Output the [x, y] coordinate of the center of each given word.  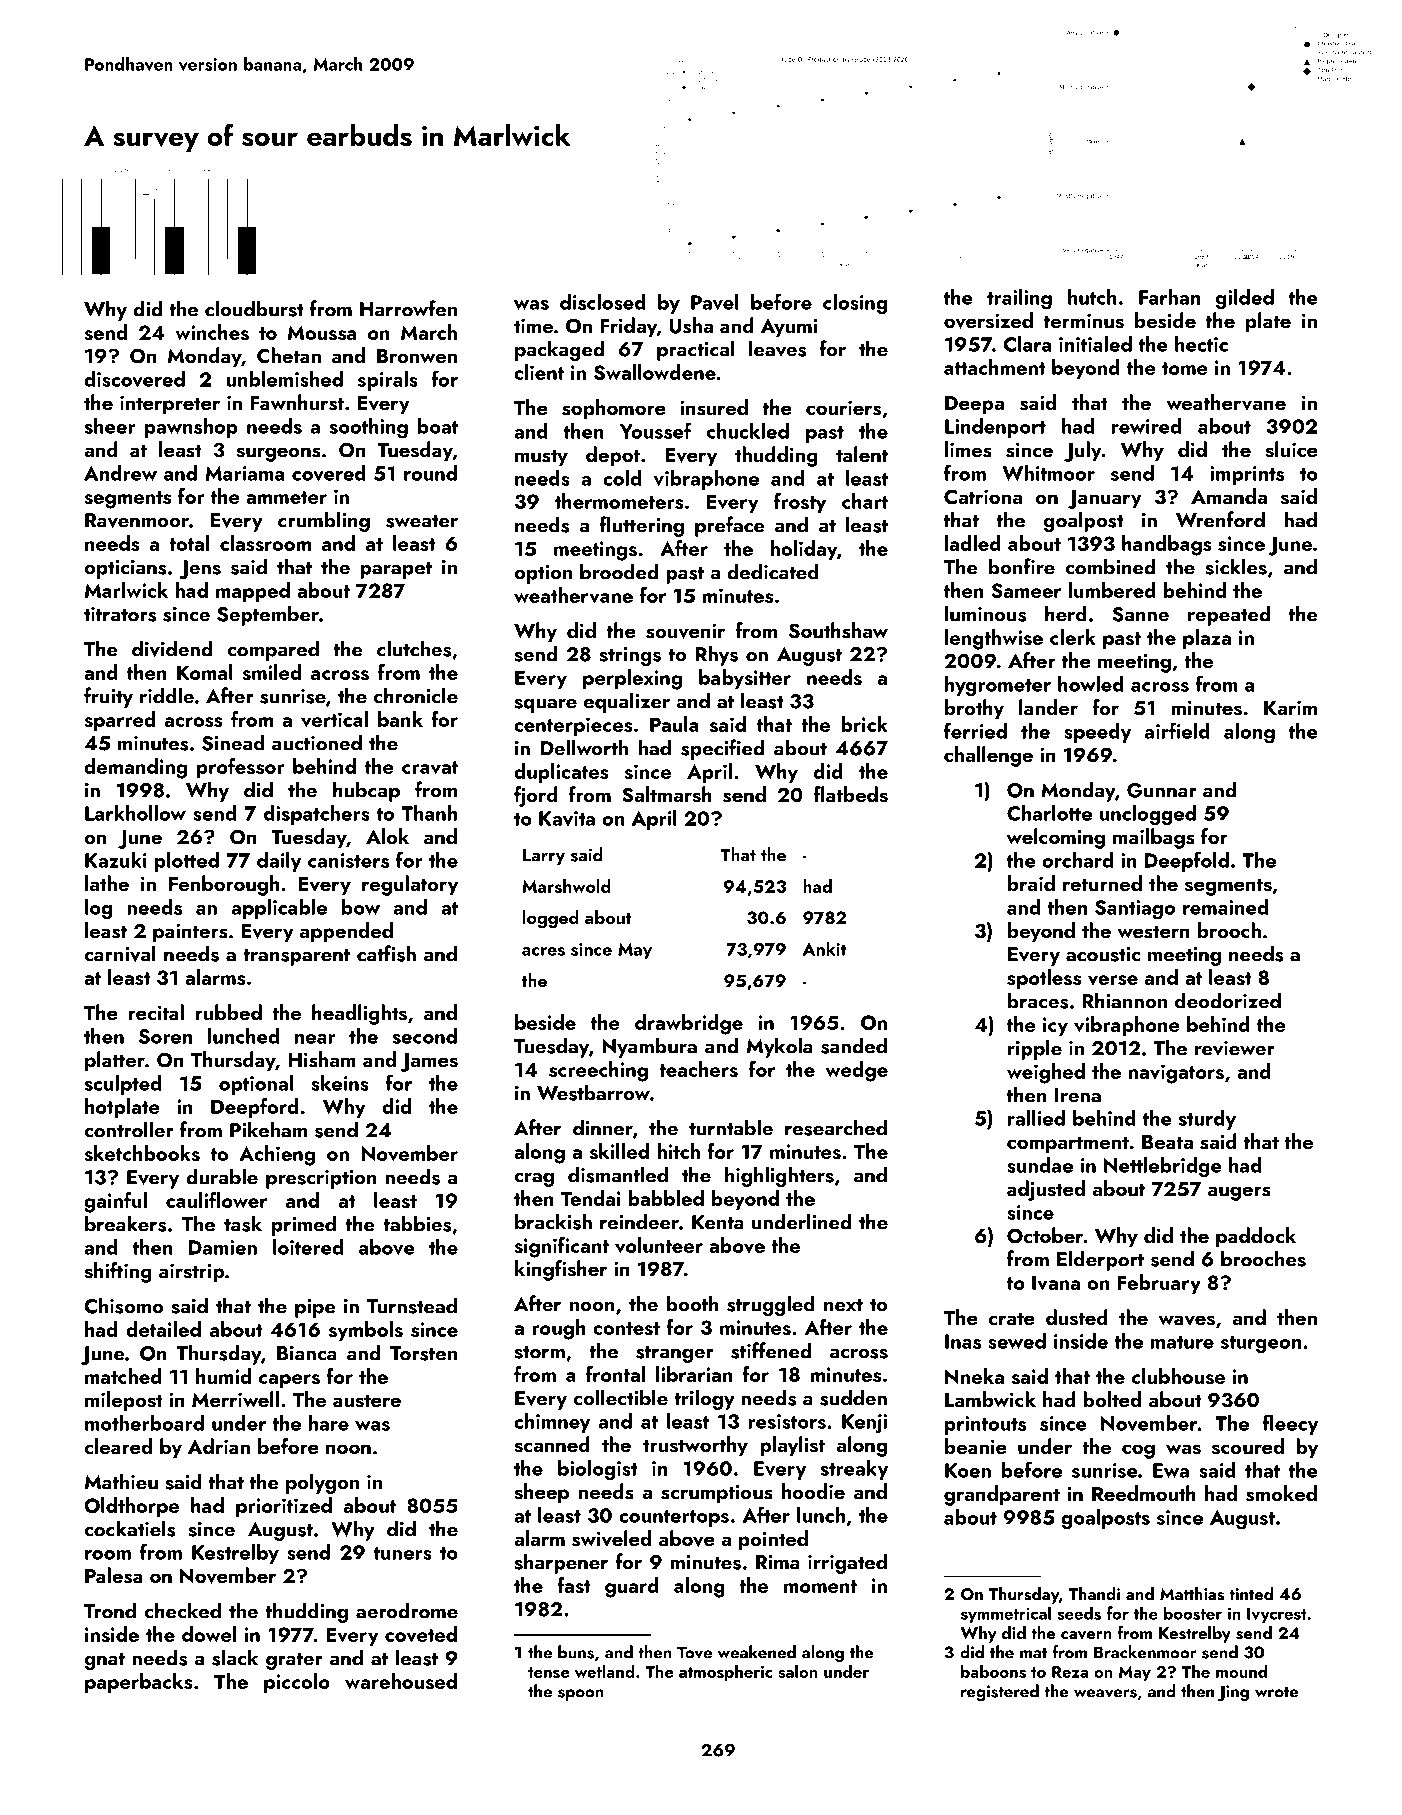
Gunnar [1162, 790]
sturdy [1207, 1120]
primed [304, 1225]
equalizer [627, 702]
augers [1239, 1193]
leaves [777, 348]
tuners [403, 1553]
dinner [603, 1127]
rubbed [228, 1012]
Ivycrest [1277, 1615]
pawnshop [191, 428]
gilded [1245, 299]
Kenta [718, 1222]
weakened [757, 1652]
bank [400, 719]
